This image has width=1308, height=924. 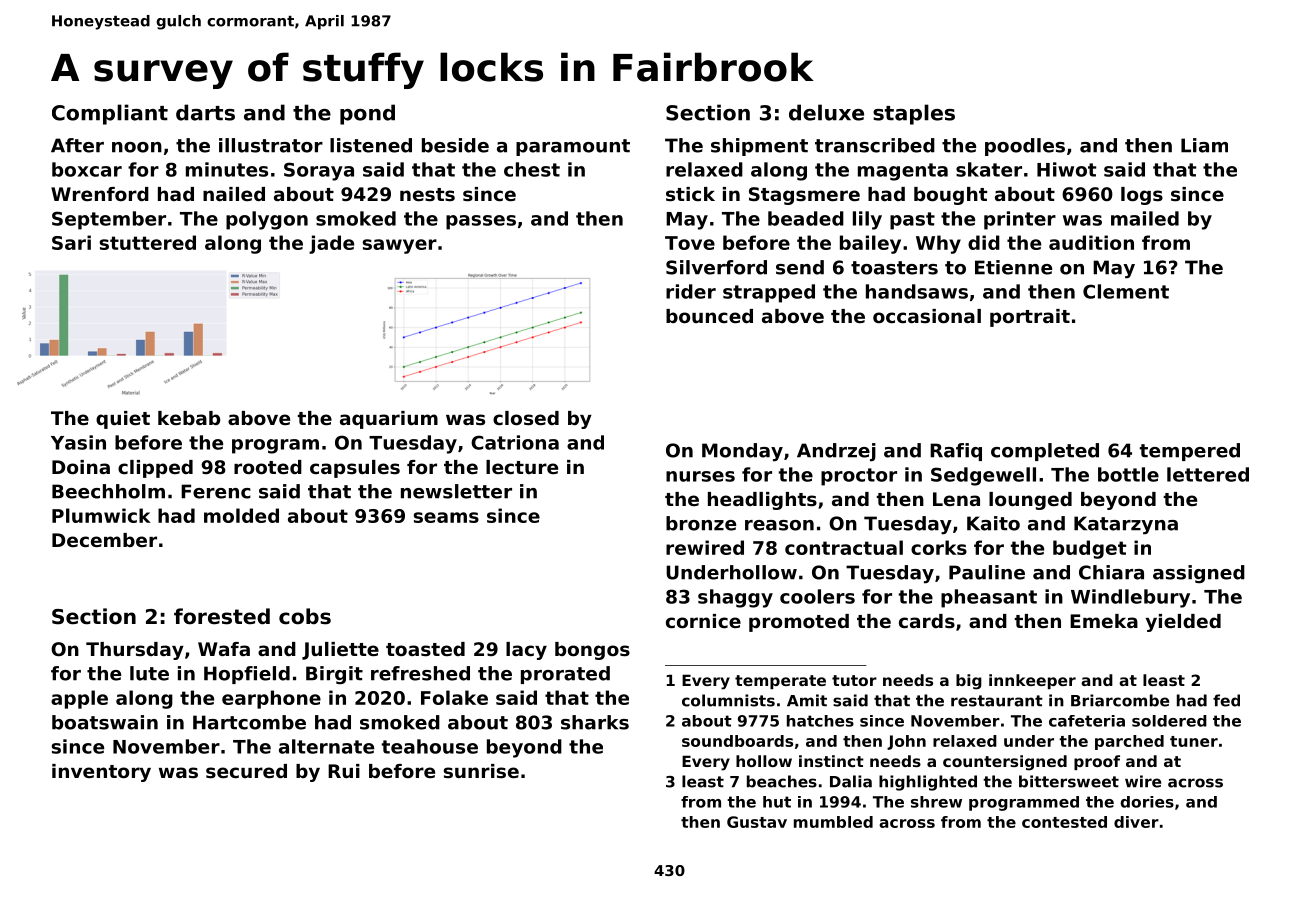 I want to click on Gustav, so click(x=757, y=822).
